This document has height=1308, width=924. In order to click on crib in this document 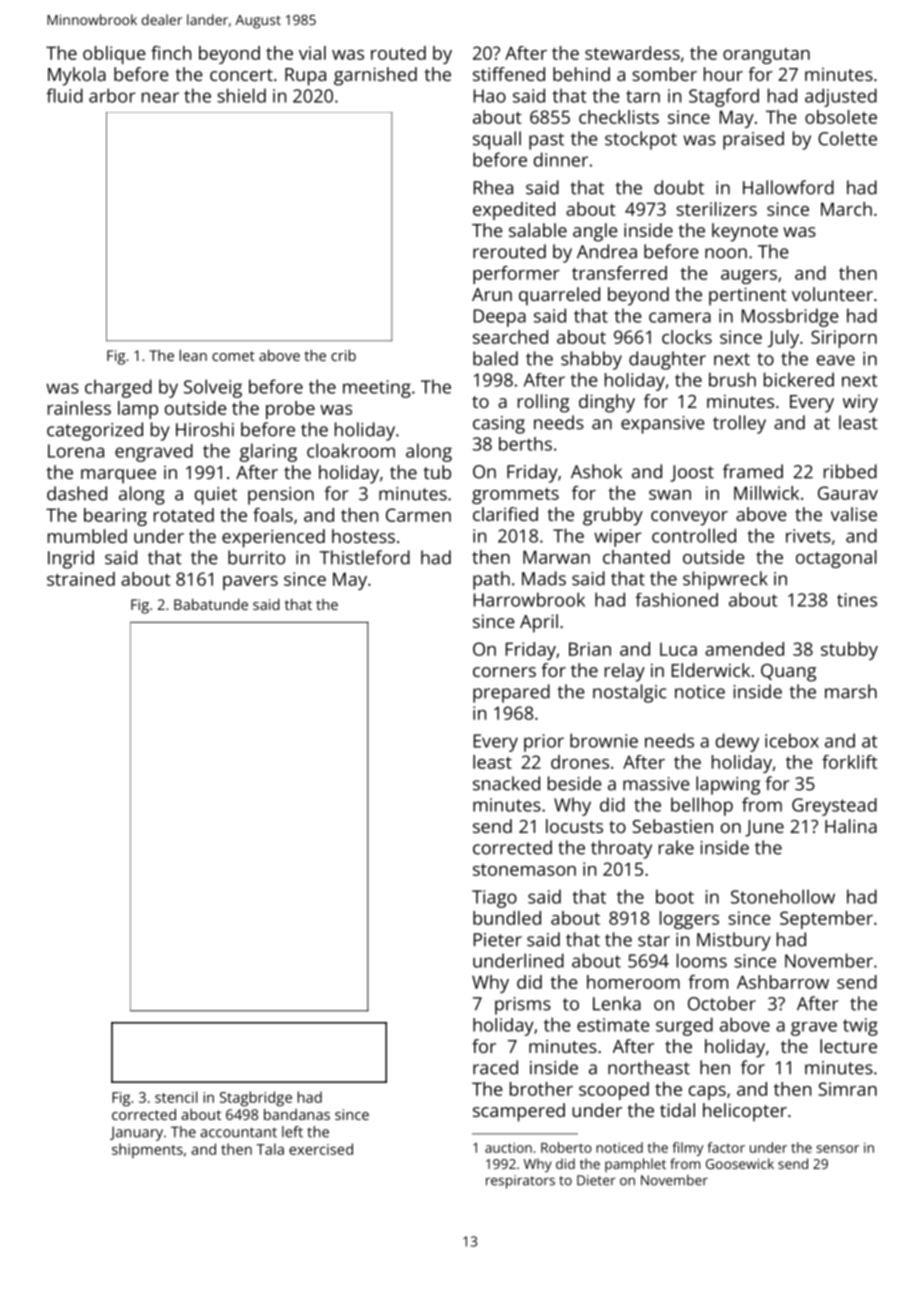, I will do `click(343, 355)`.
